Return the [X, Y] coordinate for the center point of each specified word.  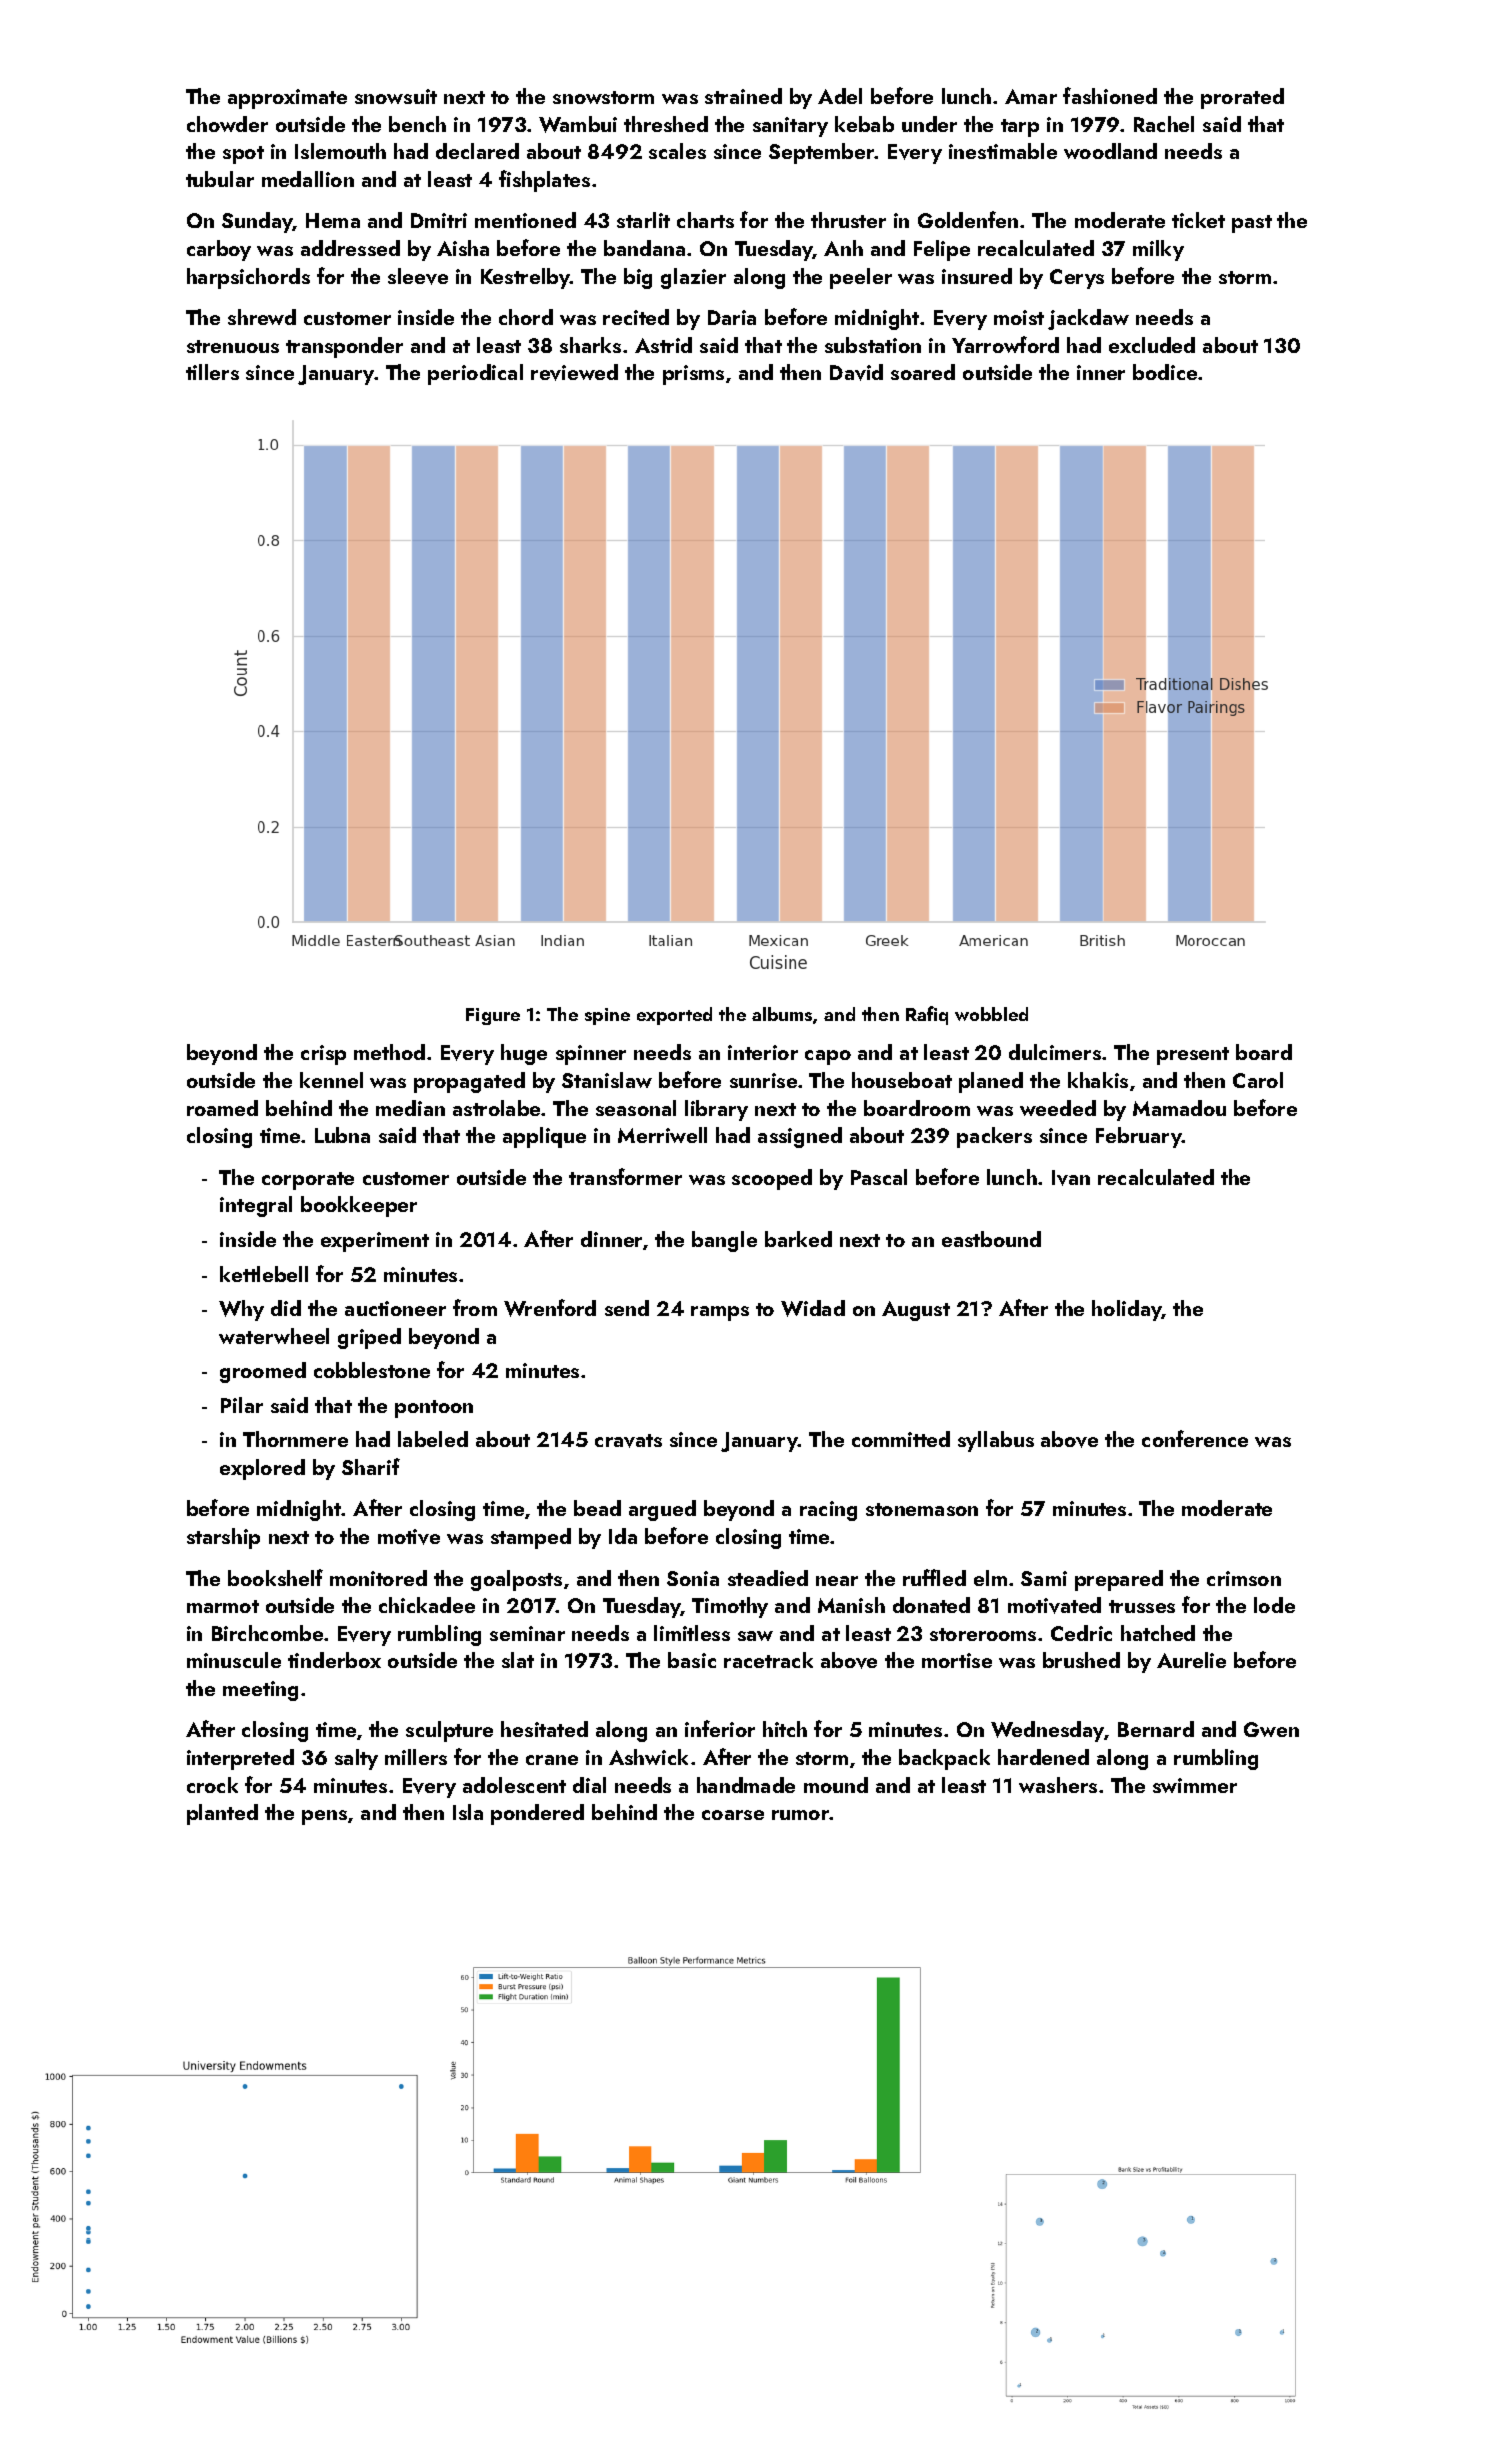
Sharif [371, 1466]
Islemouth [340, 151]
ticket [1198, 220]
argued [662, 1510]
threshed [666, 124]
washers [1058, 1785]
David [856, 372]
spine [607, 1016]
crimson [1244, 1578]
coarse [733, 1815]
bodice [1165, 372]
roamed [222, 1108]
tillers [212, 372]
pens [324, 1817]
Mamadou [1179, 1108]
